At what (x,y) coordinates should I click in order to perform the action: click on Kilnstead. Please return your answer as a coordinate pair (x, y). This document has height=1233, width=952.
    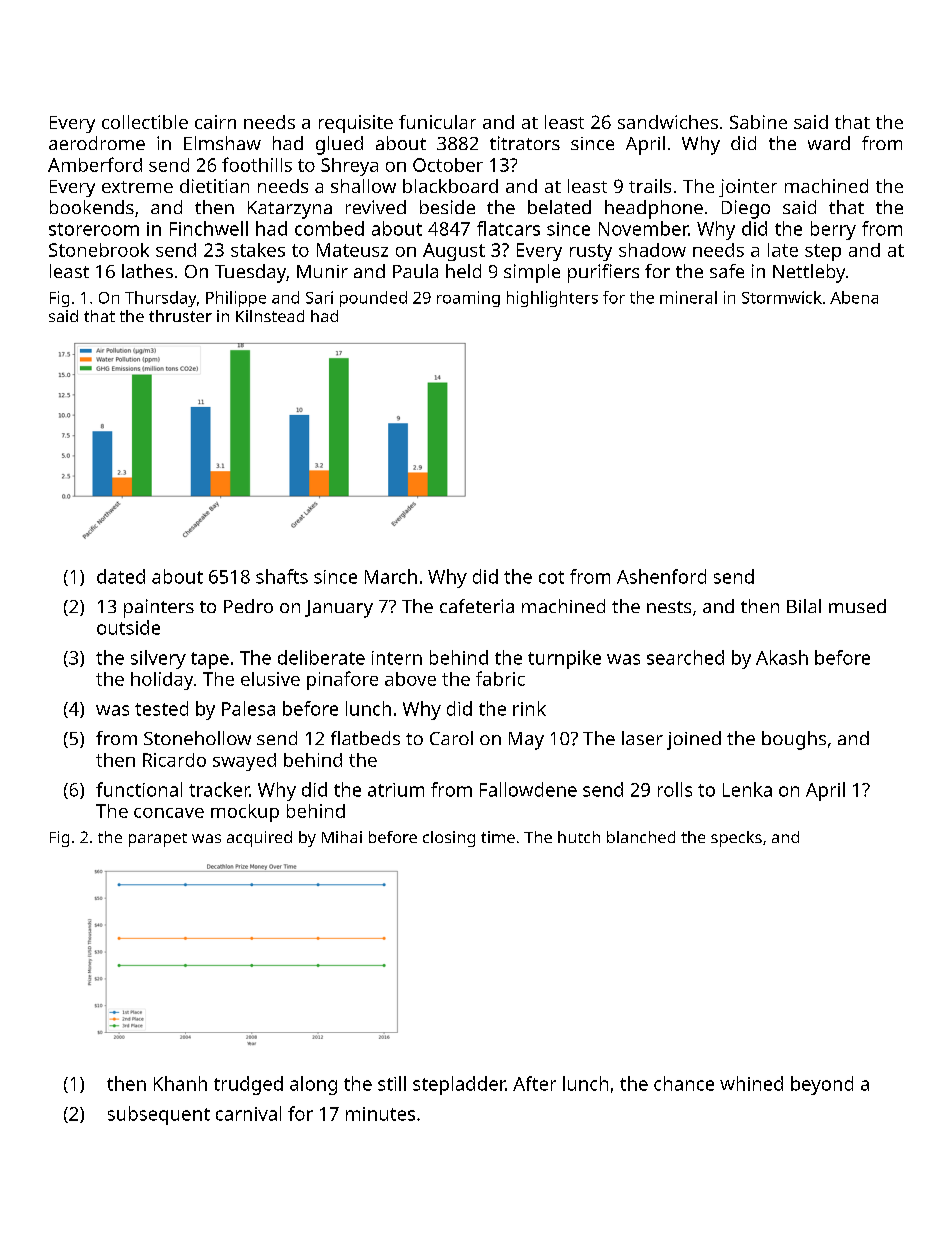
    Looking at the image, I should click on (270, 316).
